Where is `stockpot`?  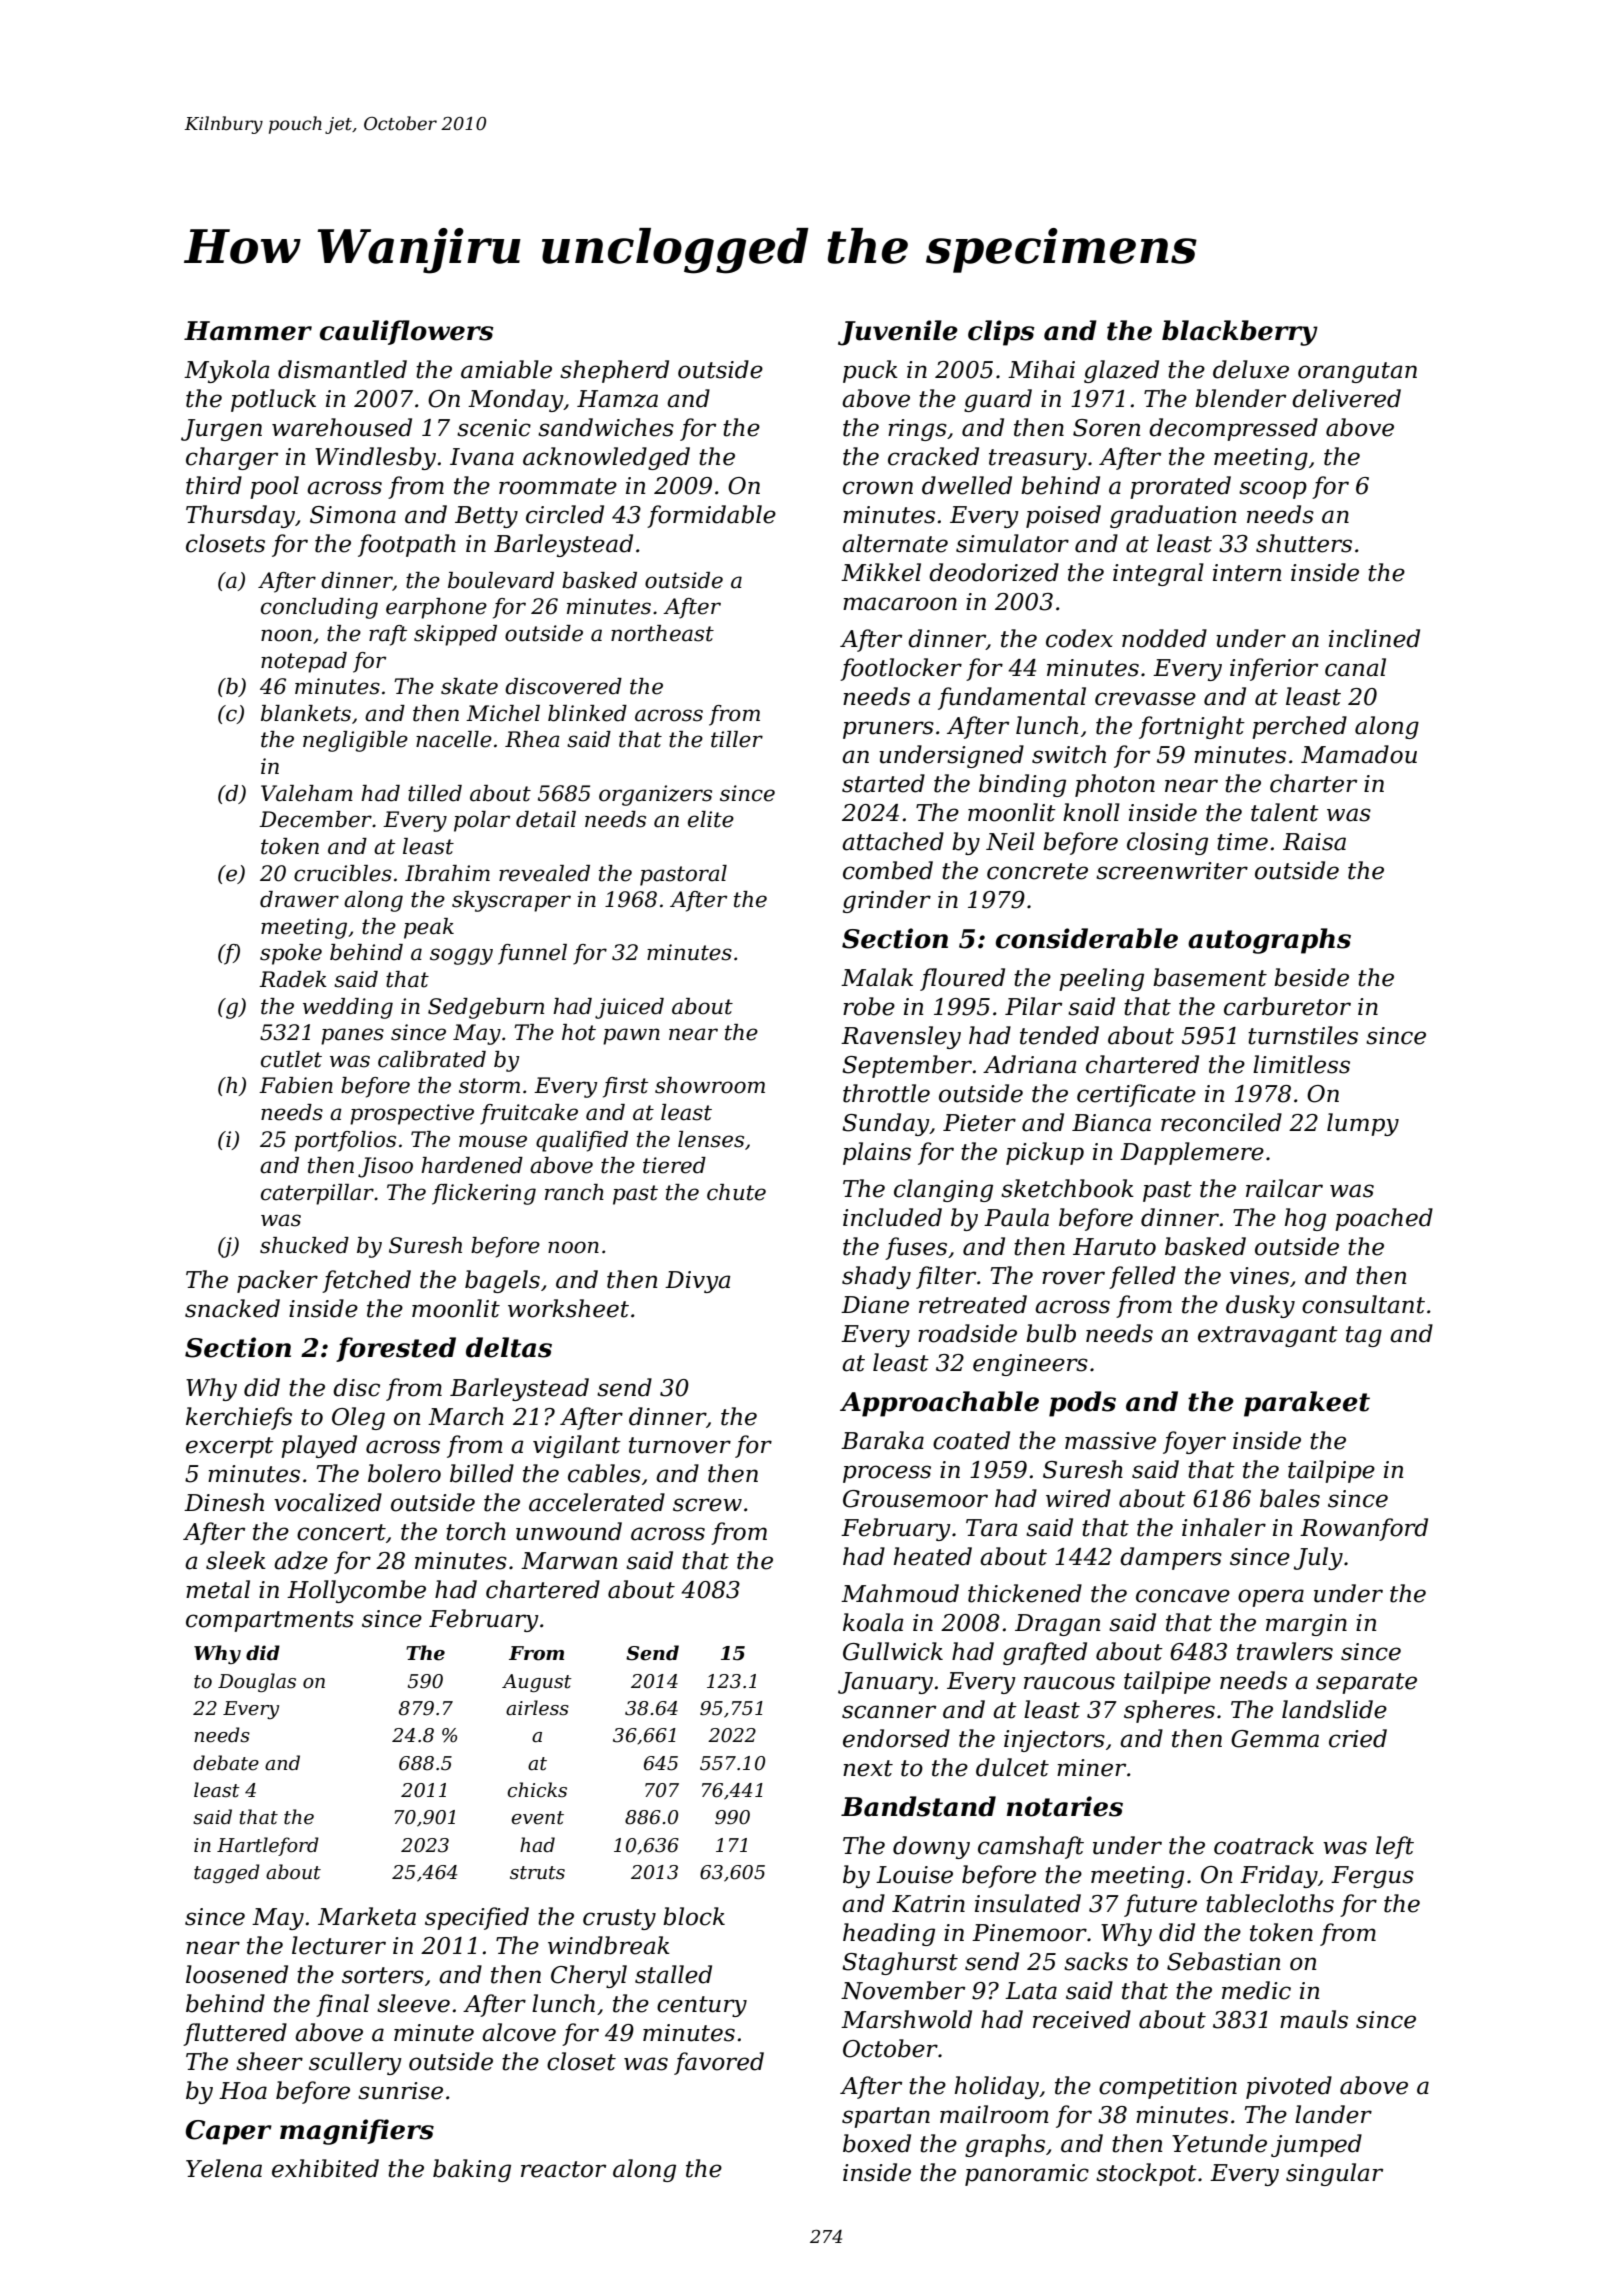
stockpot is located at coordinates (1146, 2174).
